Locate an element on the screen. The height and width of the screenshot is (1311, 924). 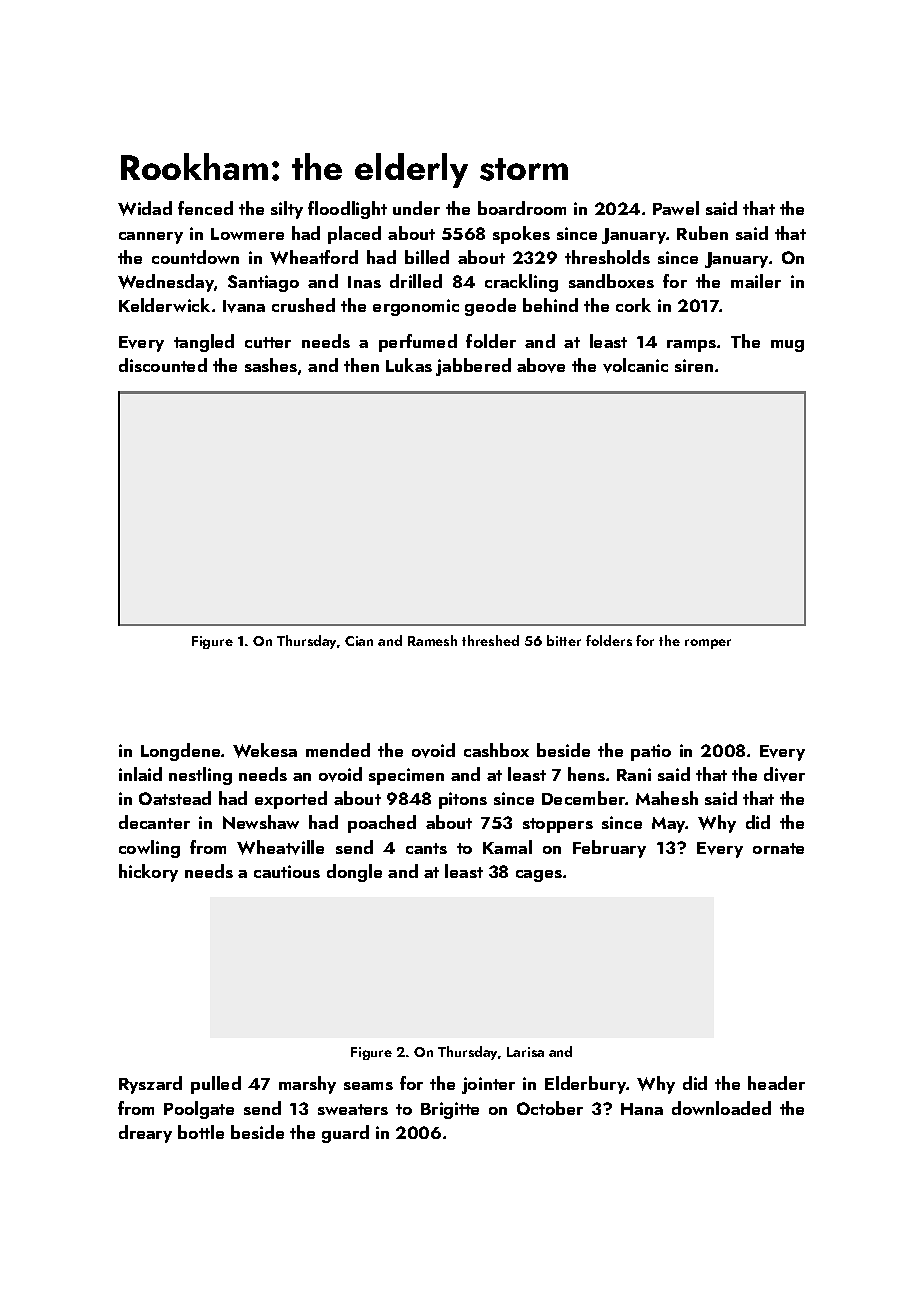
sashes is located at coordinates (271, 365).
